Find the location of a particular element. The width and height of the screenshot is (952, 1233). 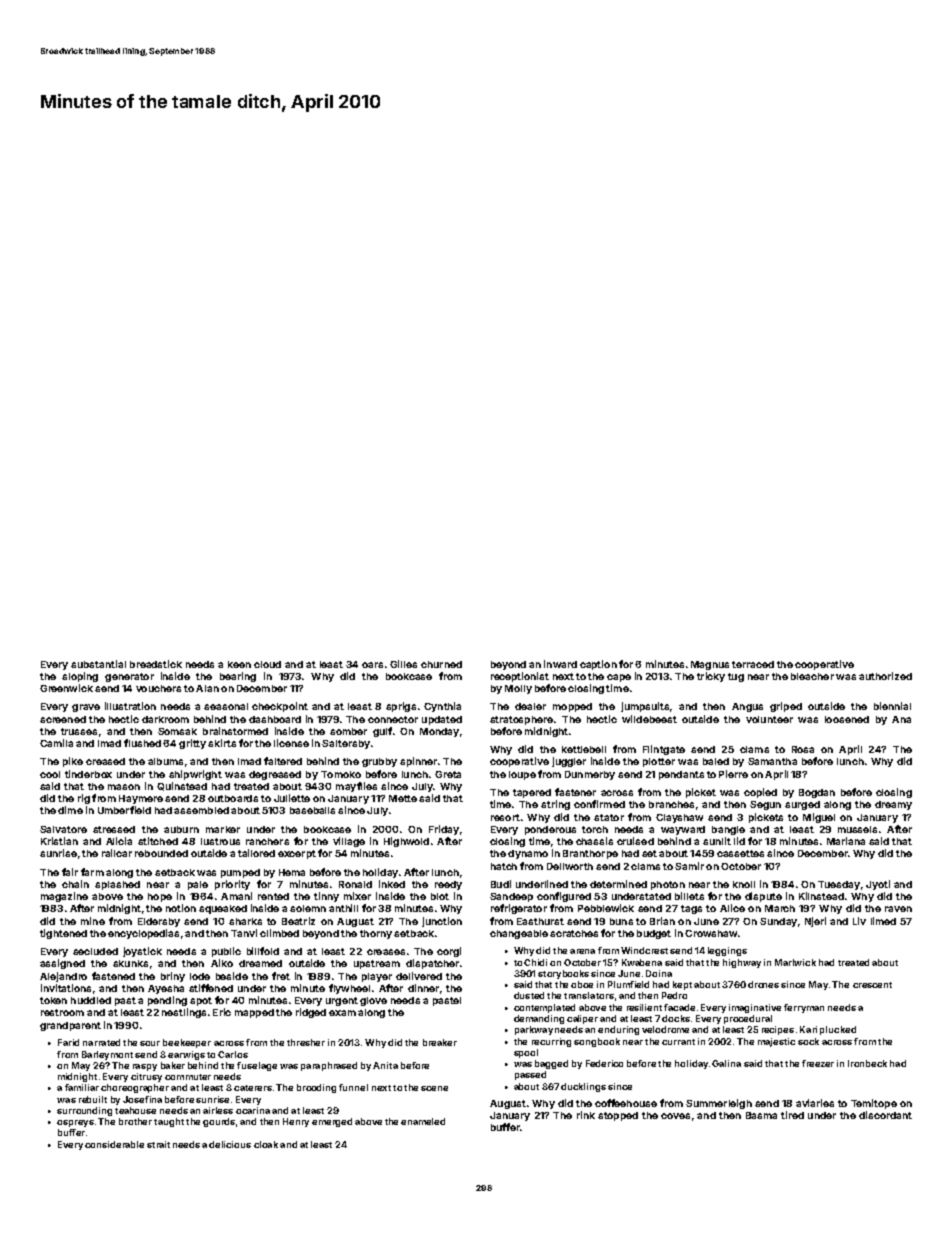

Greta is located at coordinates (448, 774).
